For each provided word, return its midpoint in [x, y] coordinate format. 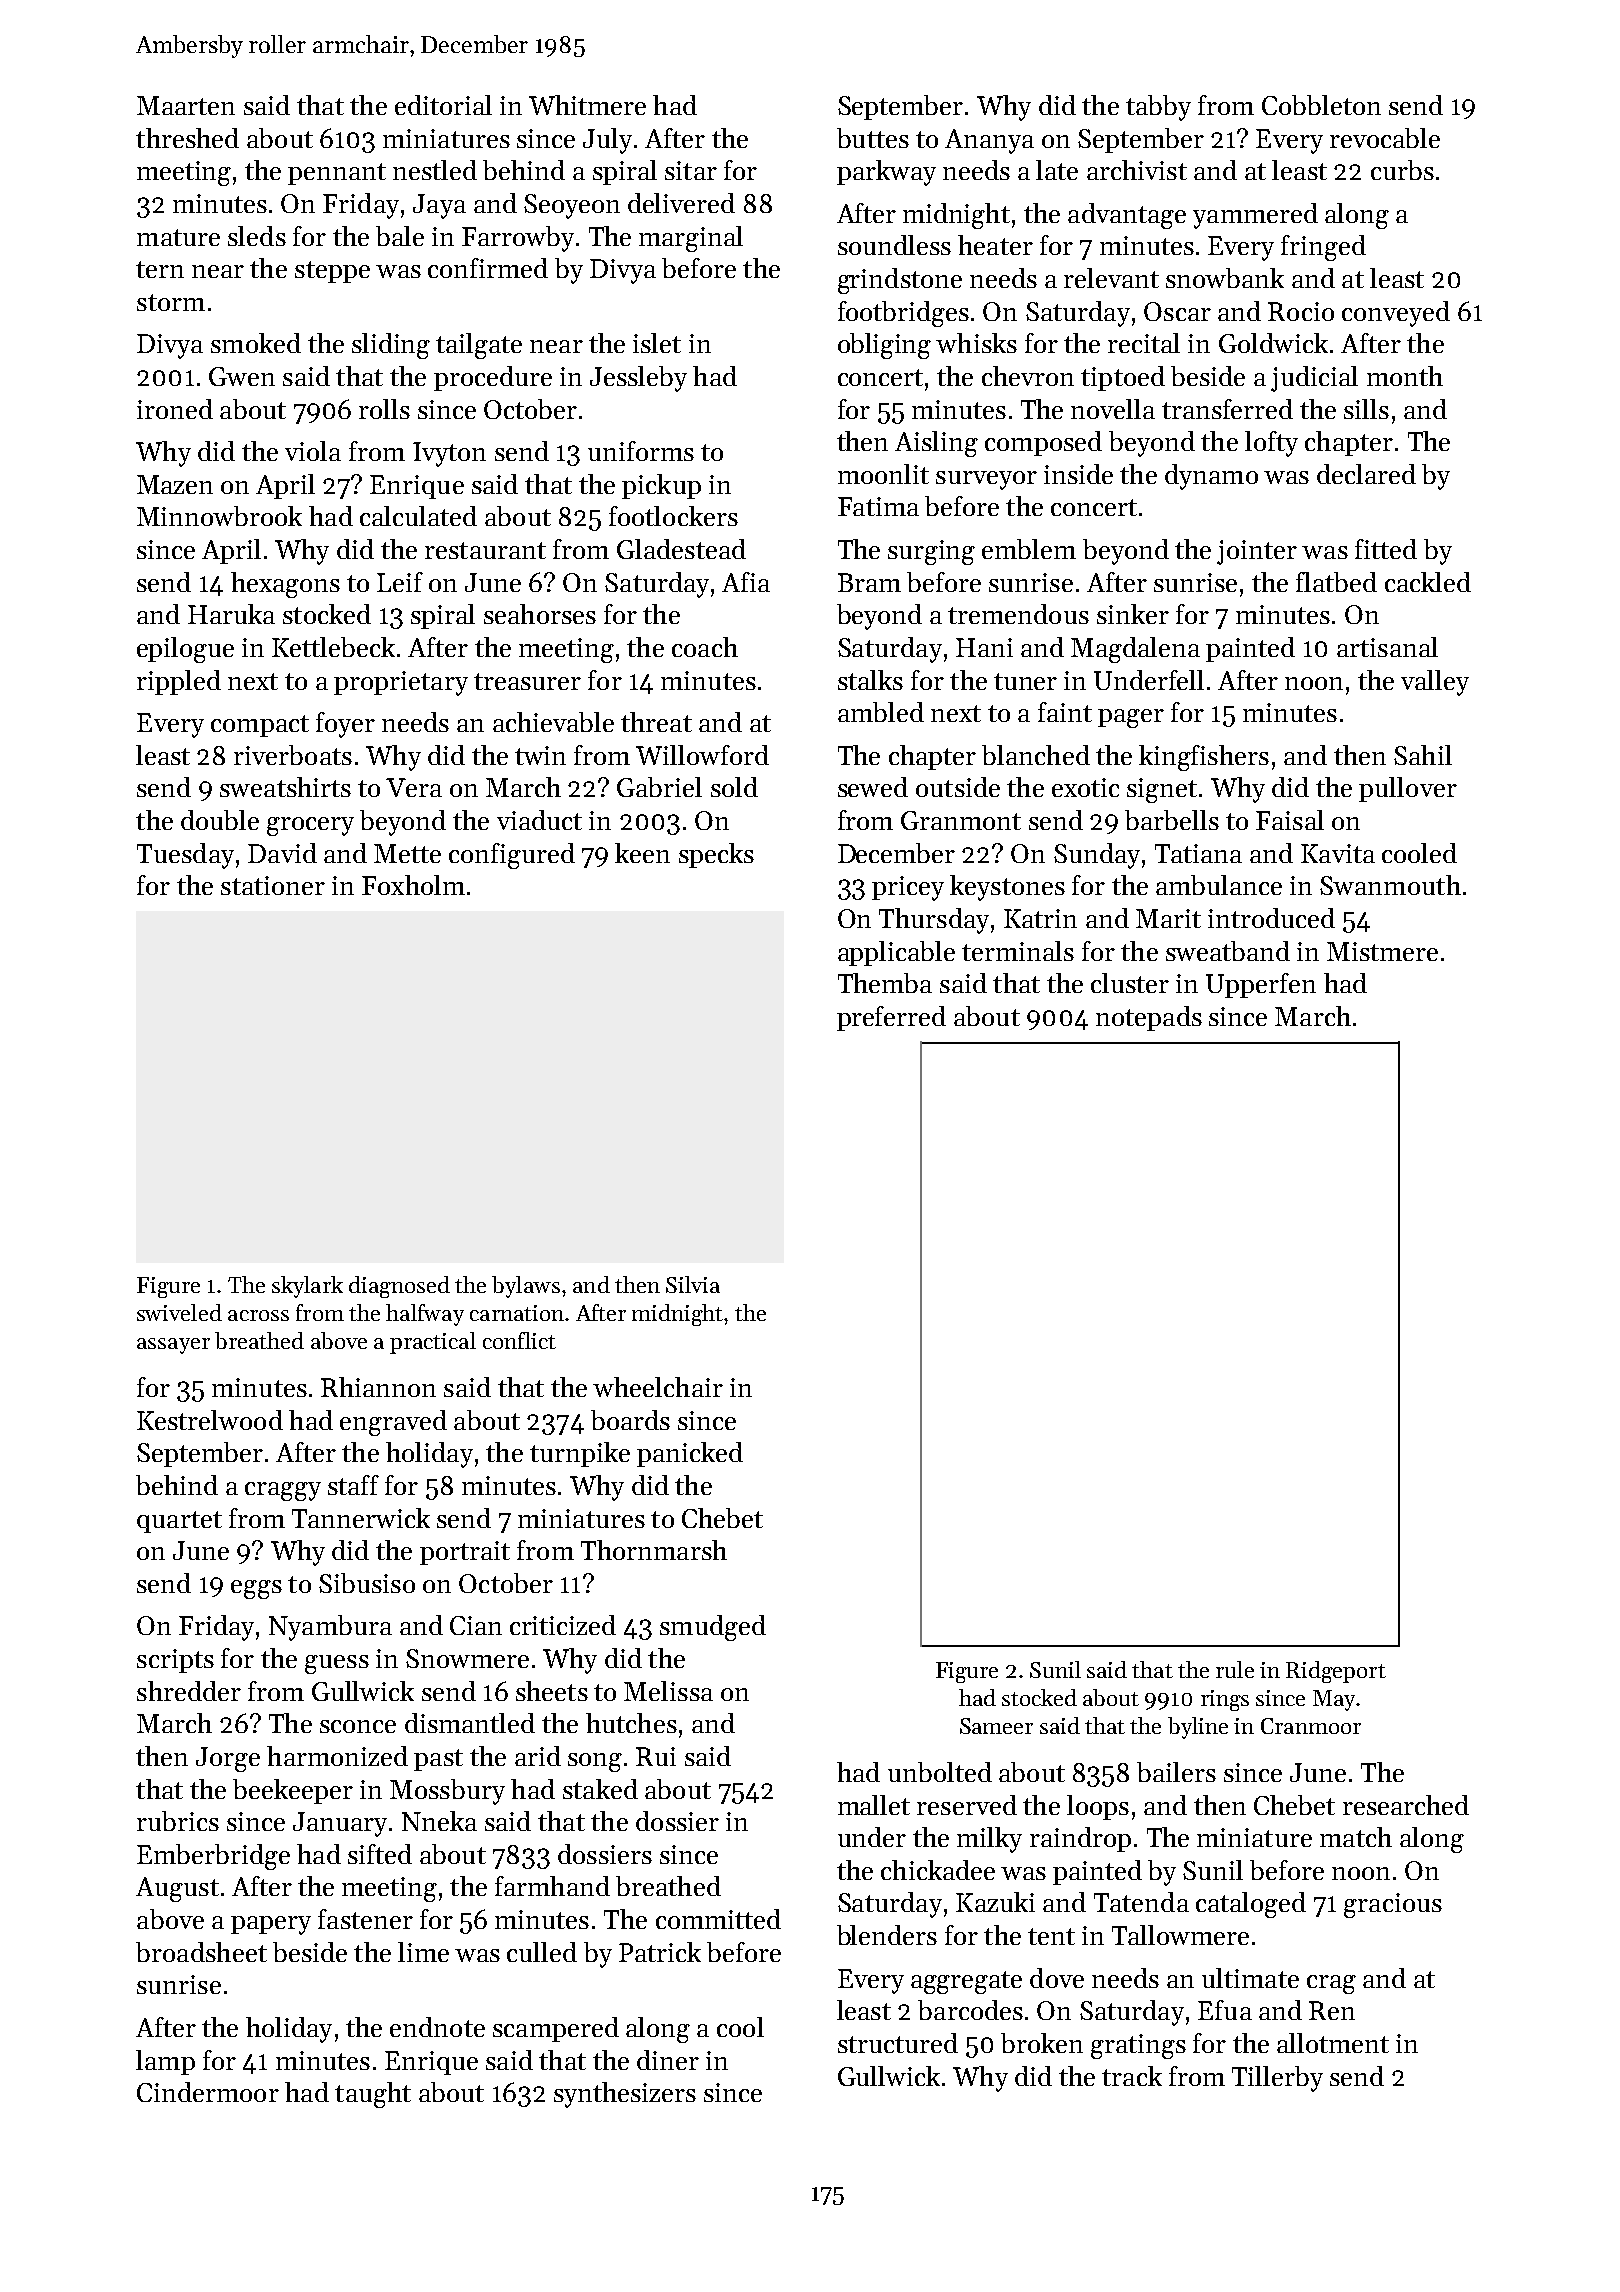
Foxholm [413, 885]
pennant [337, 174]
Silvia [693, 1284]
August [177, 1889]
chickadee [938, 1870]
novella [1113, 409]
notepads [1149, 1018]
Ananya [989, 141]
